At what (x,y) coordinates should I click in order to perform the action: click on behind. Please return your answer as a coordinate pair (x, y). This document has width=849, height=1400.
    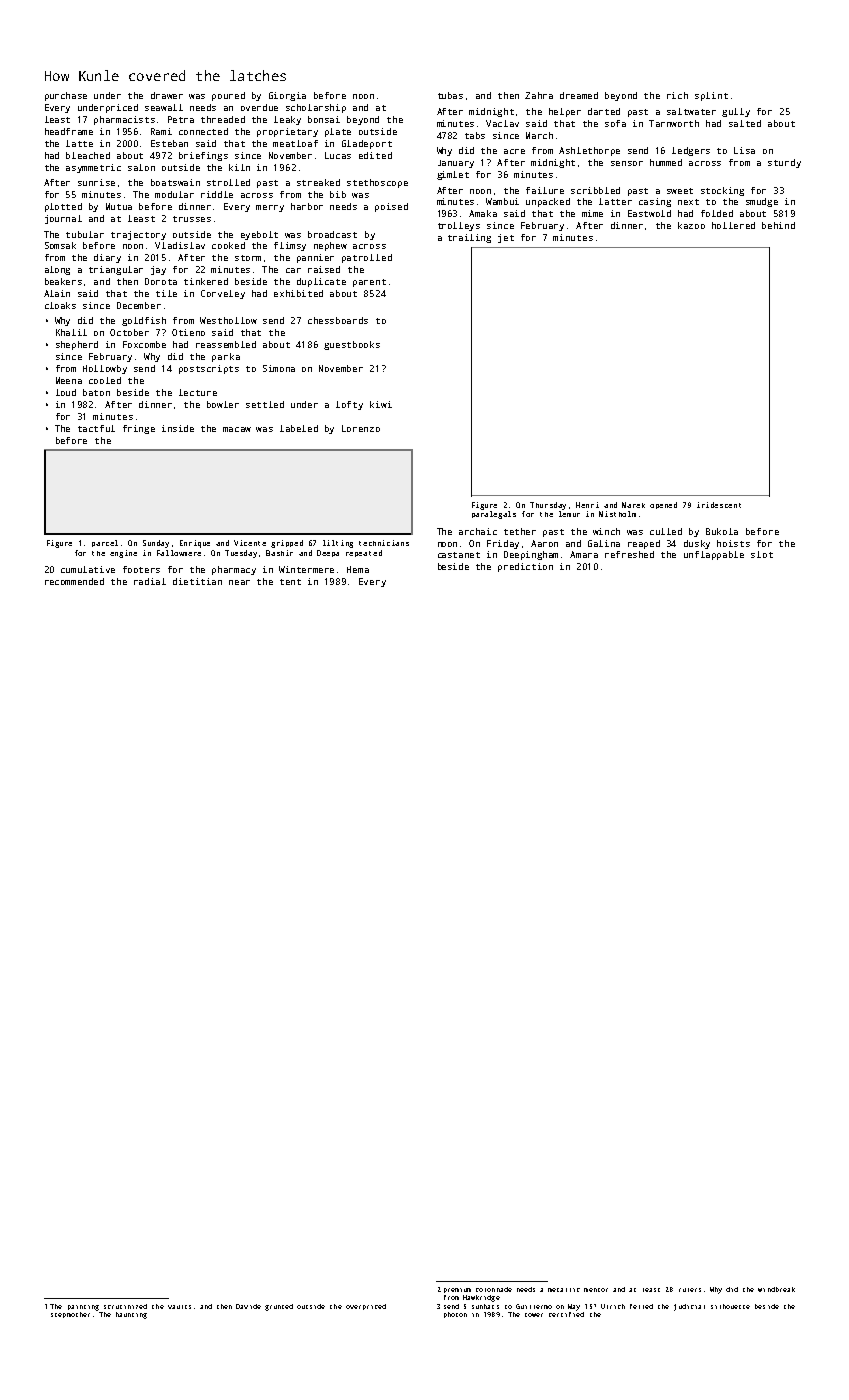
    Looking at the image, I should click on (778, 225).
